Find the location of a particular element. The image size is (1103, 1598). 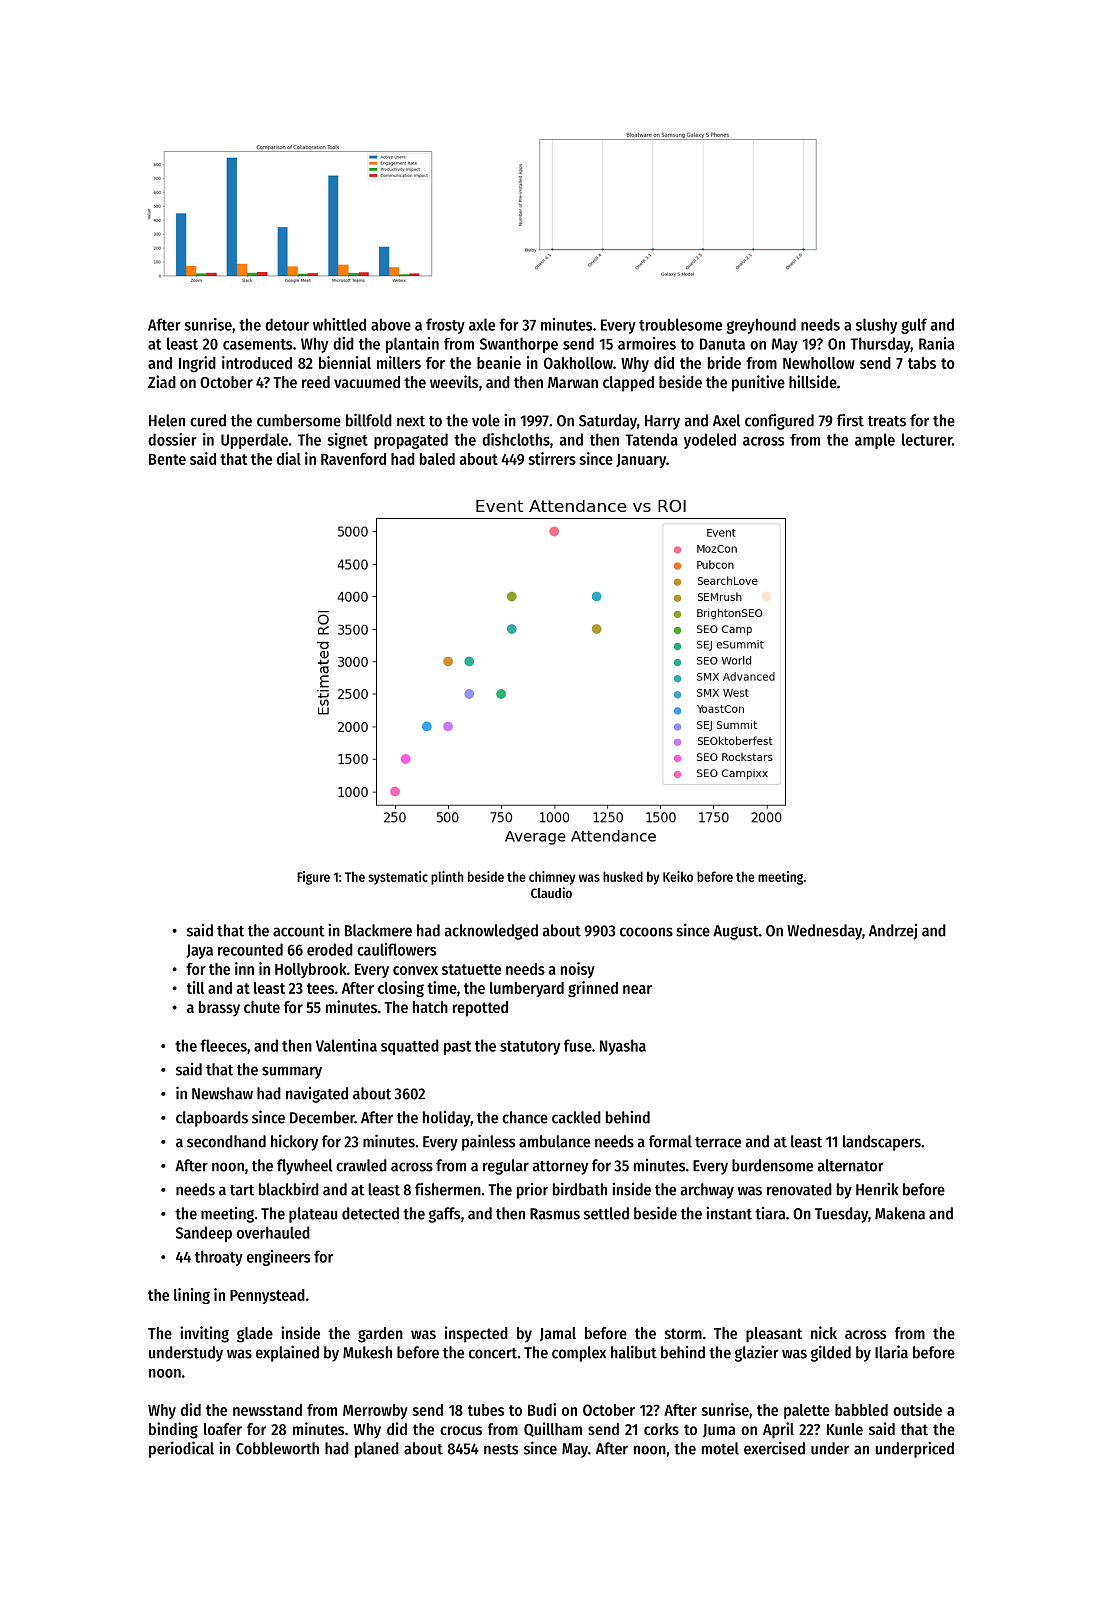

Makena is located at coordinates (900, 1213).
